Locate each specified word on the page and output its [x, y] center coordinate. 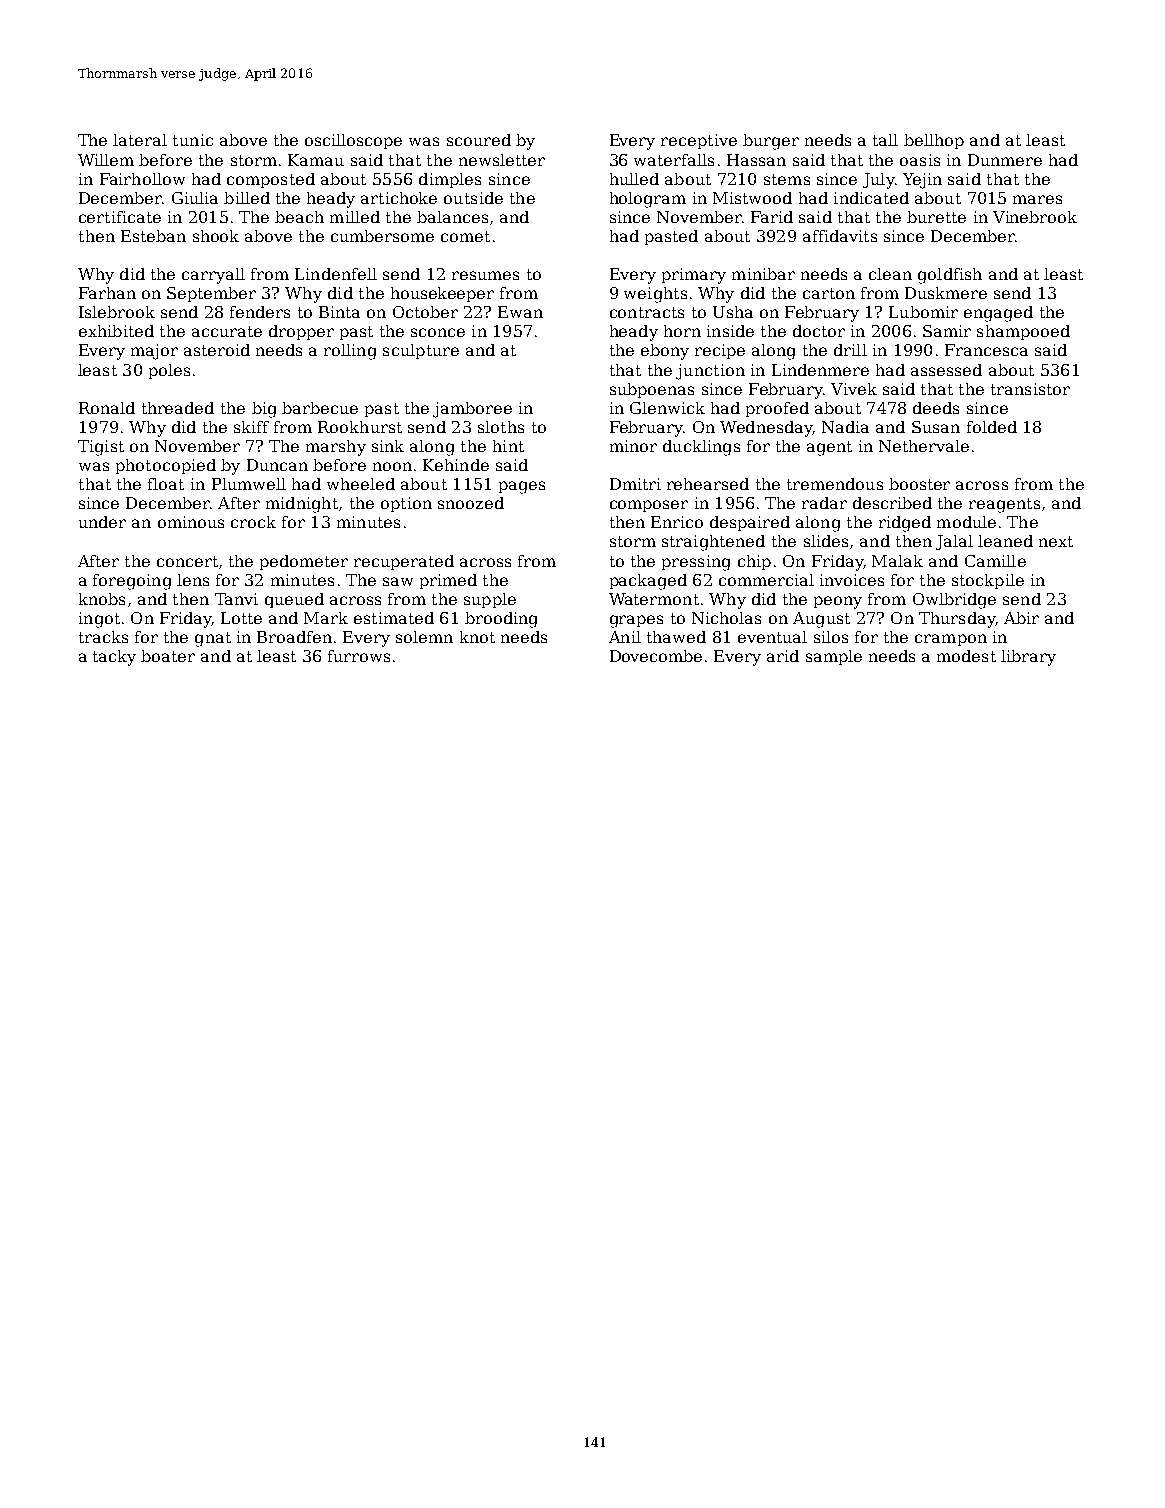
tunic [193, 140]
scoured [479, 140]
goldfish [950, 276]
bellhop [934, 141]
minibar [763, 274]
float [166, 484]
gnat [213, 639]
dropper [301, 332]
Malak [897, 561]
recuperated [404, 562]
